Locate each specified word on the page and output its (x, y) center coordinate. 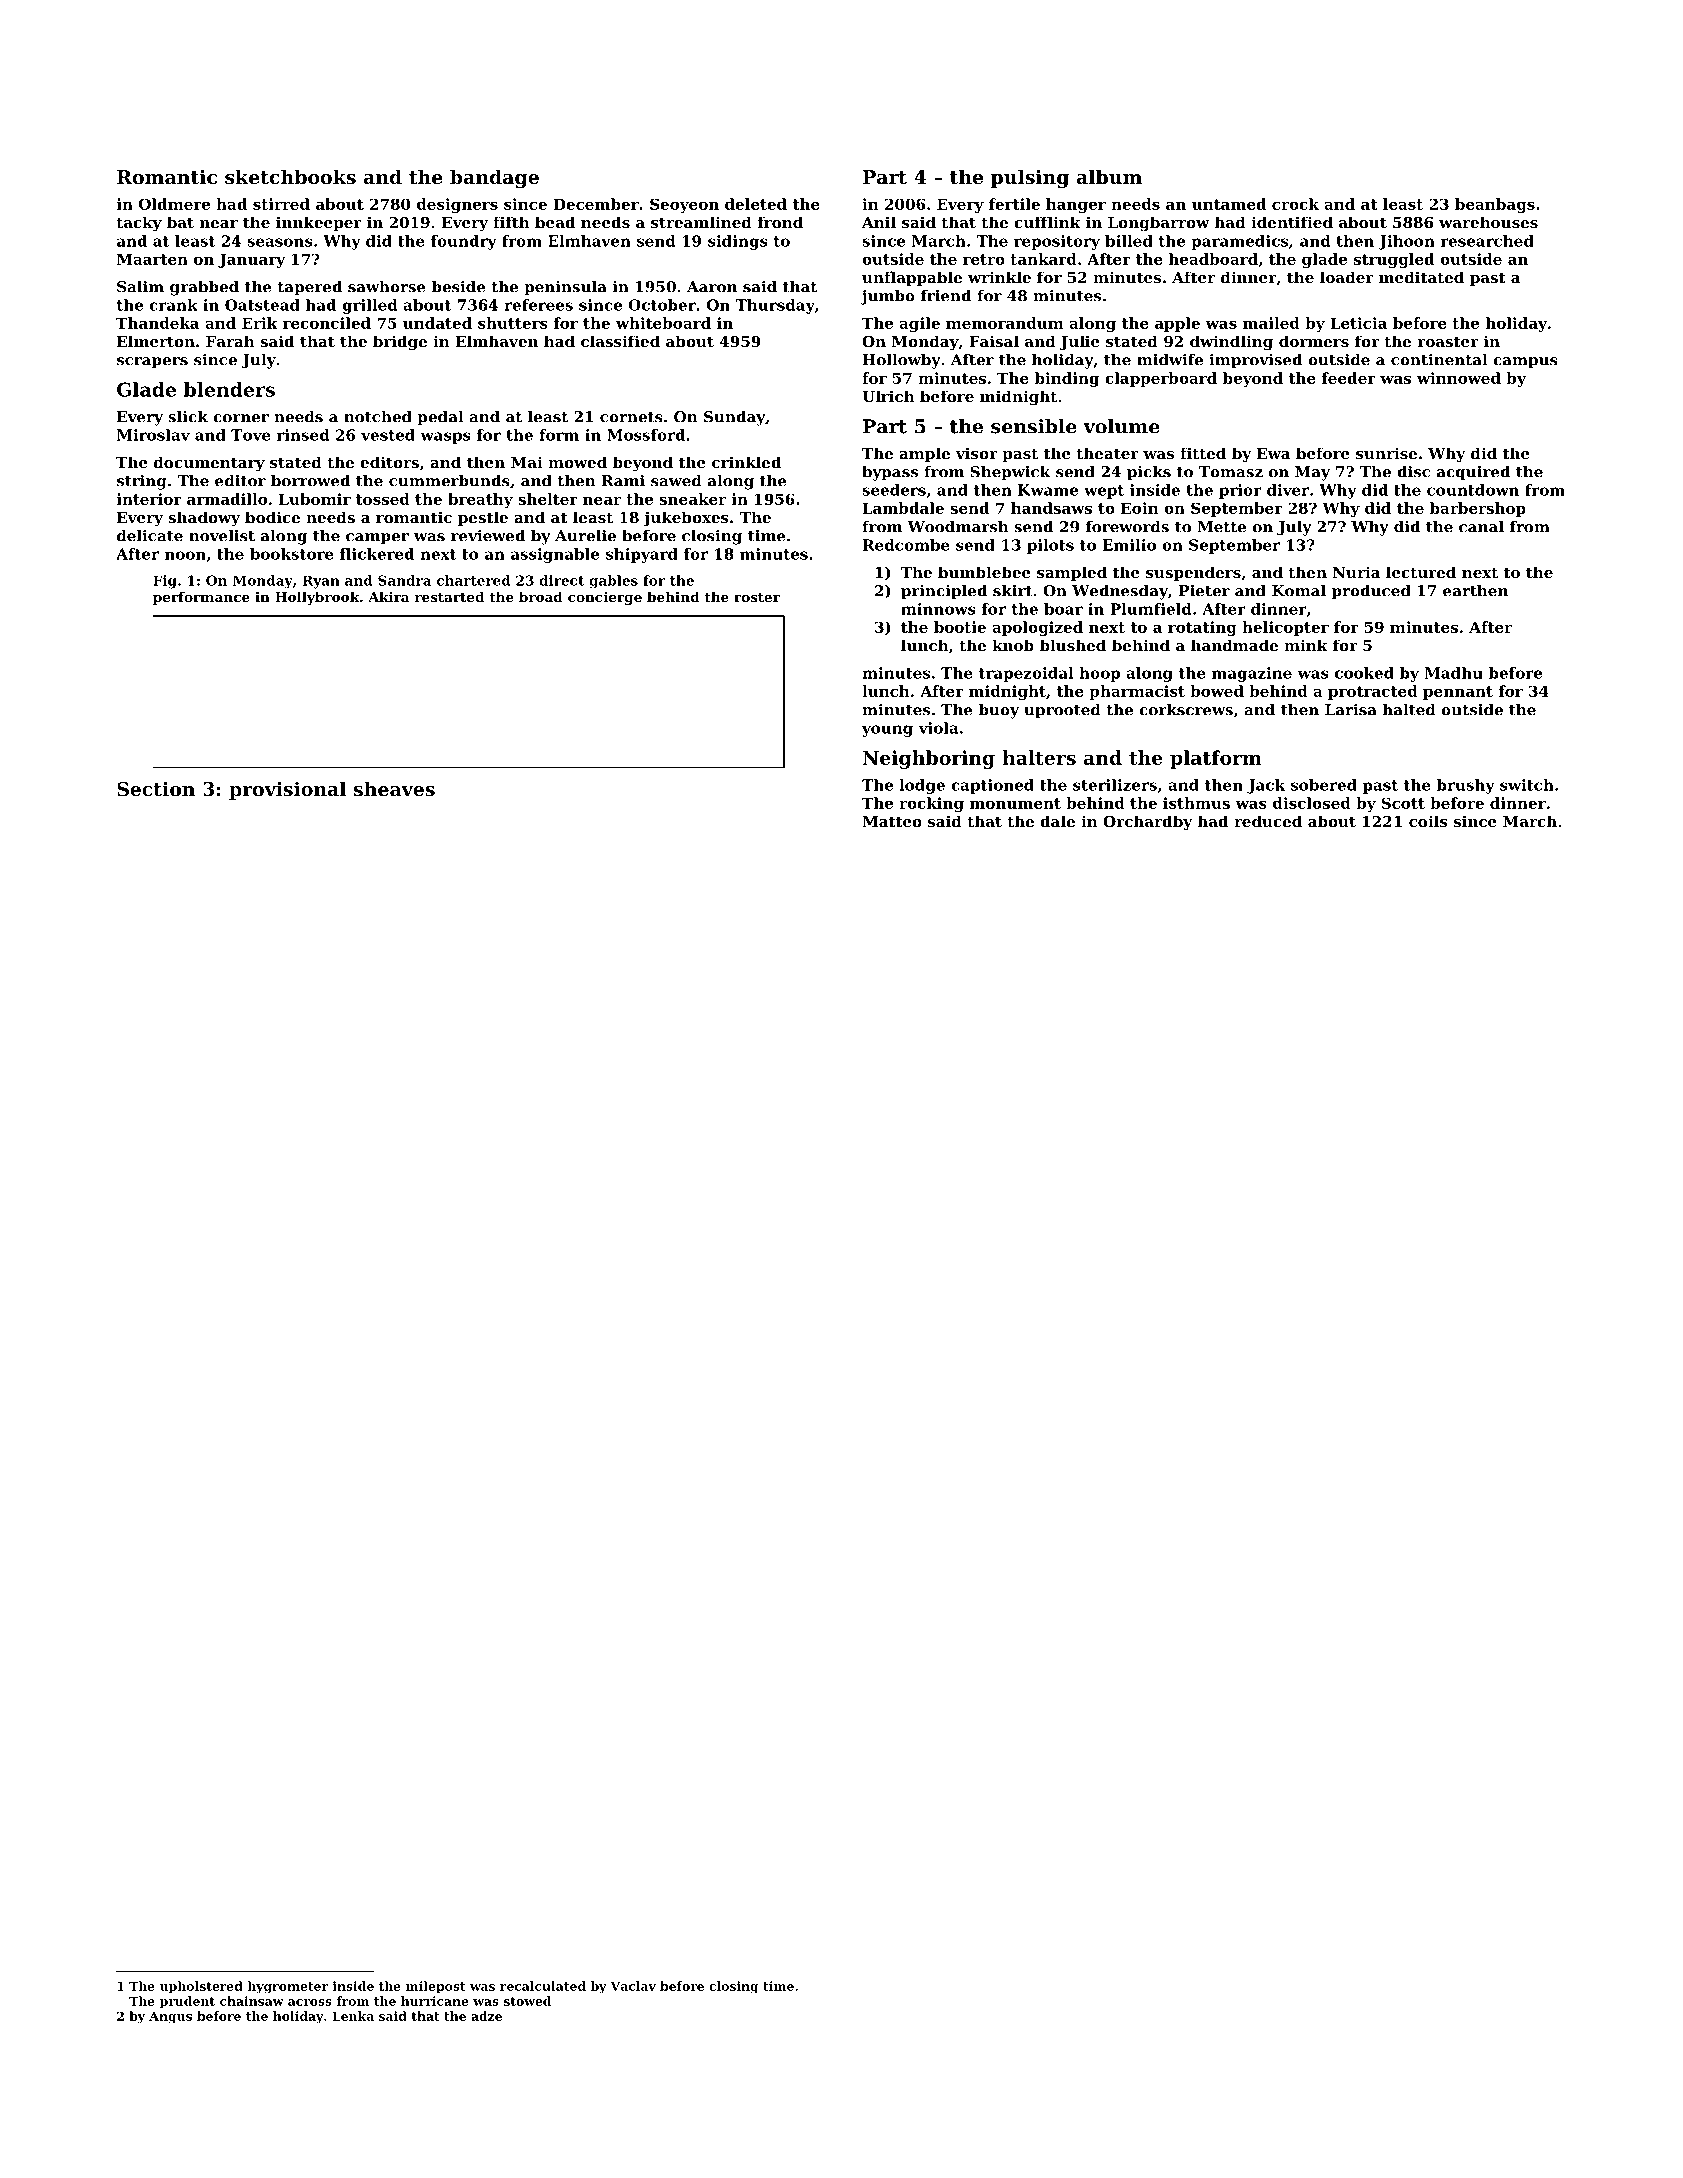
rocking (931, 804)
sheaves (394, 788)
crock (1295, 204)
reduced (1268, 821)
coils (1428, 821)
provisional (287, 790)
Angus (170, 2018)
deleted (756, 204)
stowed (527, 2001)
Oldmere (174, 204)
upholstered (201, 1987)
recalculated (543, 1986)
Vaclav (633, 1986)
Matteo (892, 821)
